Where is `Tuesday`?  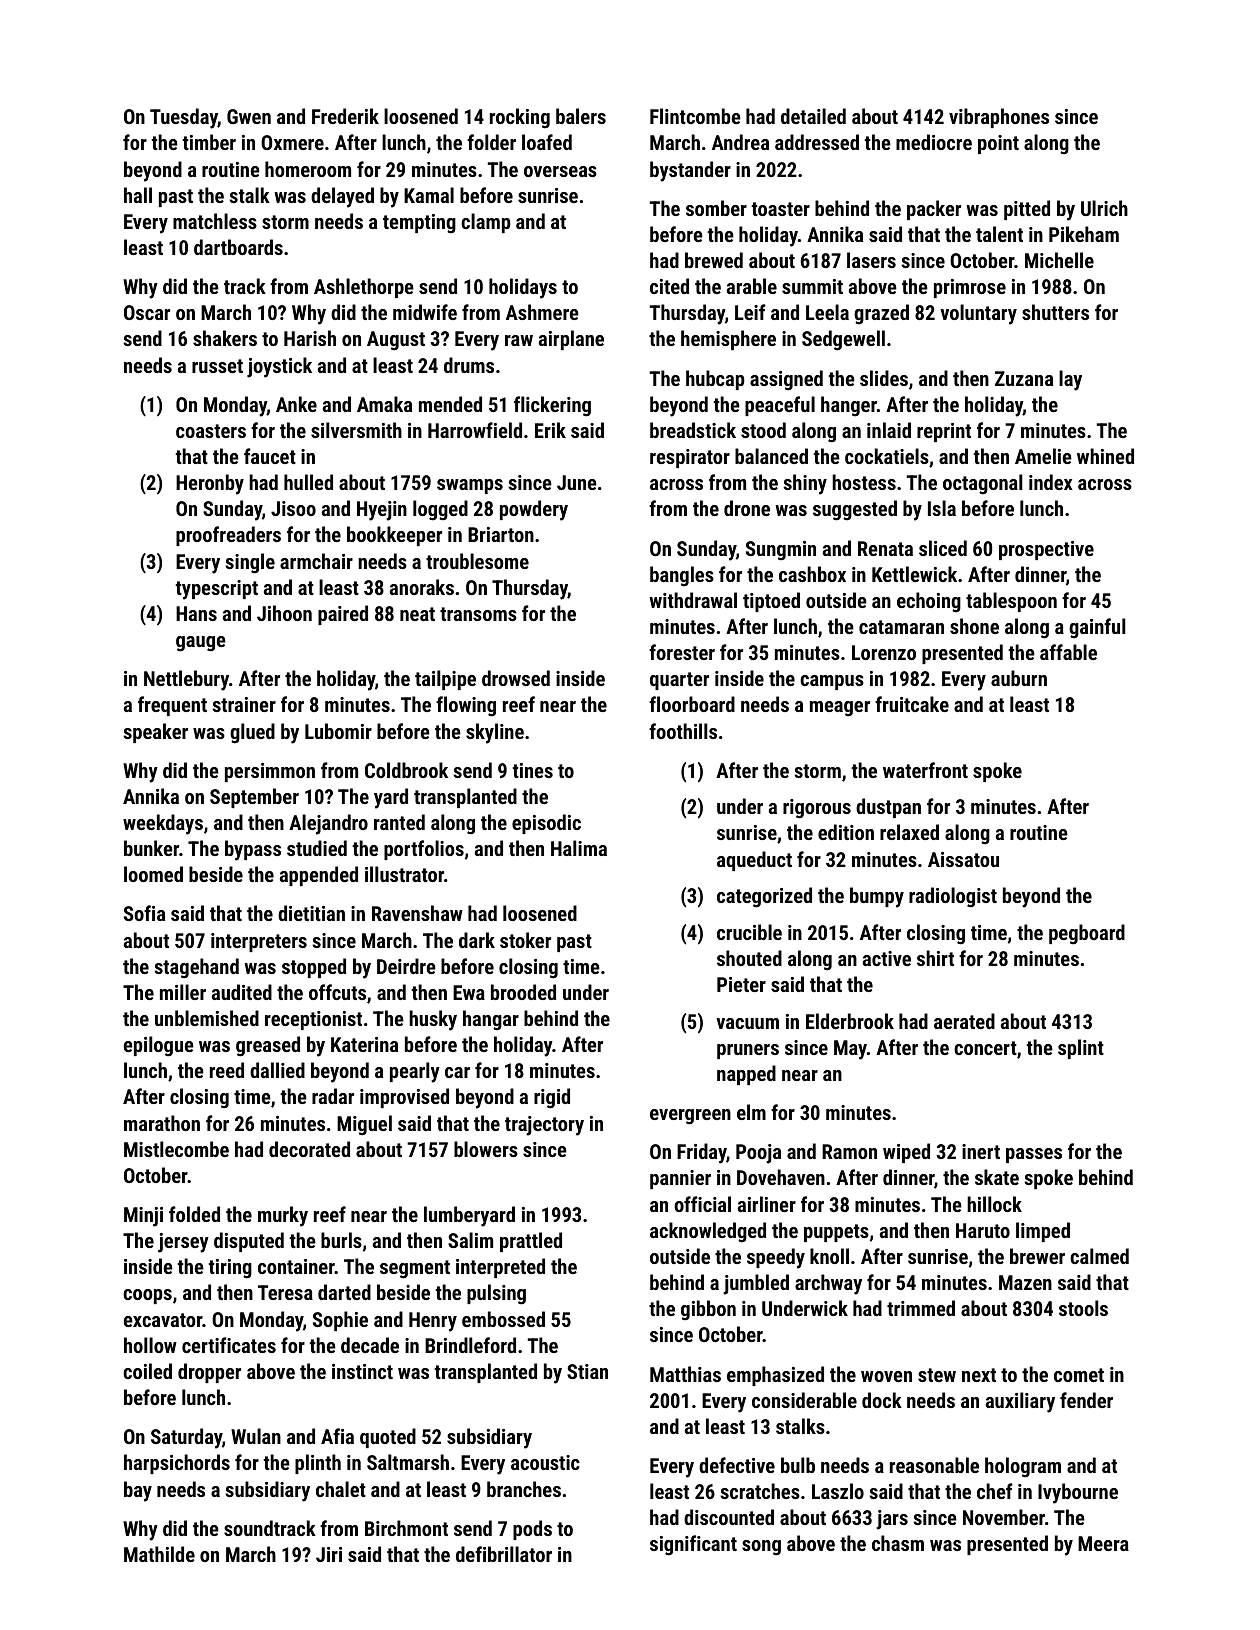 Tuesday is located at coordinates (184, 118).
